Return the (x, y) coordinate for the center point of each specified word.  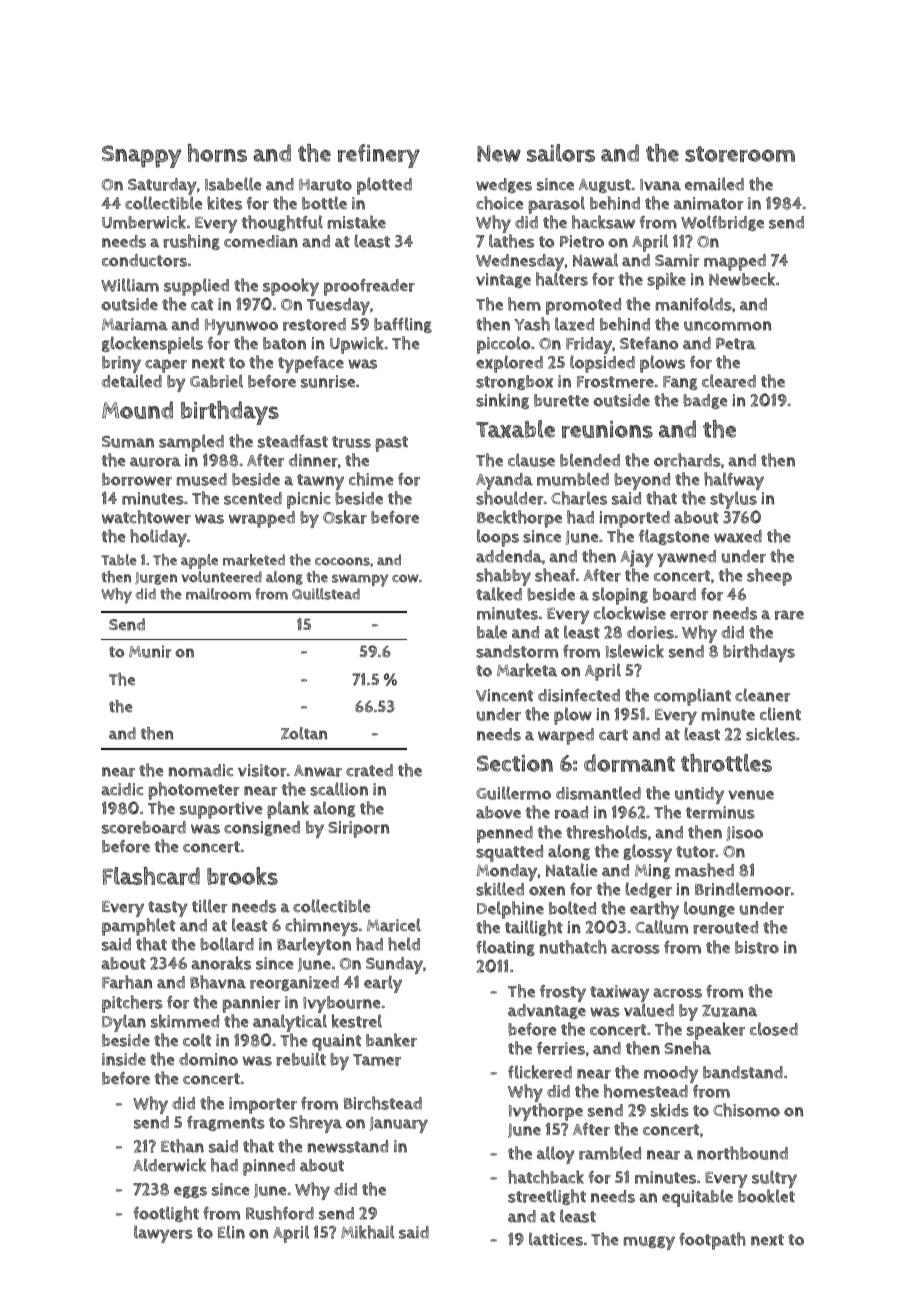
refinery (379, 156)
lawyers (163, 1234)
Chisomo (746, 1110)
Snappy (141, 156)
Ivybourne (342, 1004)
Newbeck (742, 279)
